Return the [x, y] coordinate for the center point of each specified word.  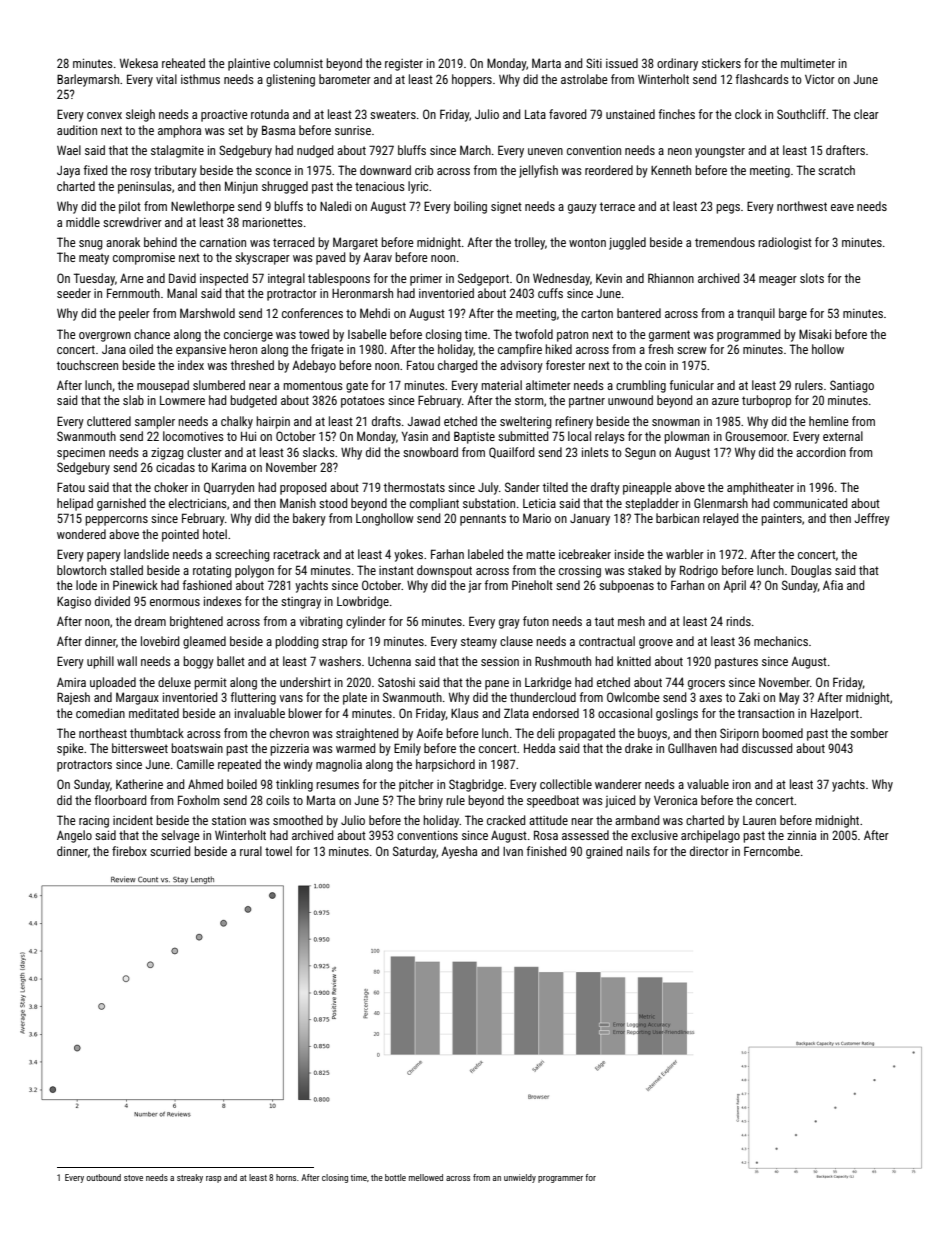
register [404, 65]
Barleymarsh [88, 80]
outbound [103, 1177]
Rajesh [73, 698]
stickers [721, 63]
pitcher [416, 785]
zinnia [801, 835]
